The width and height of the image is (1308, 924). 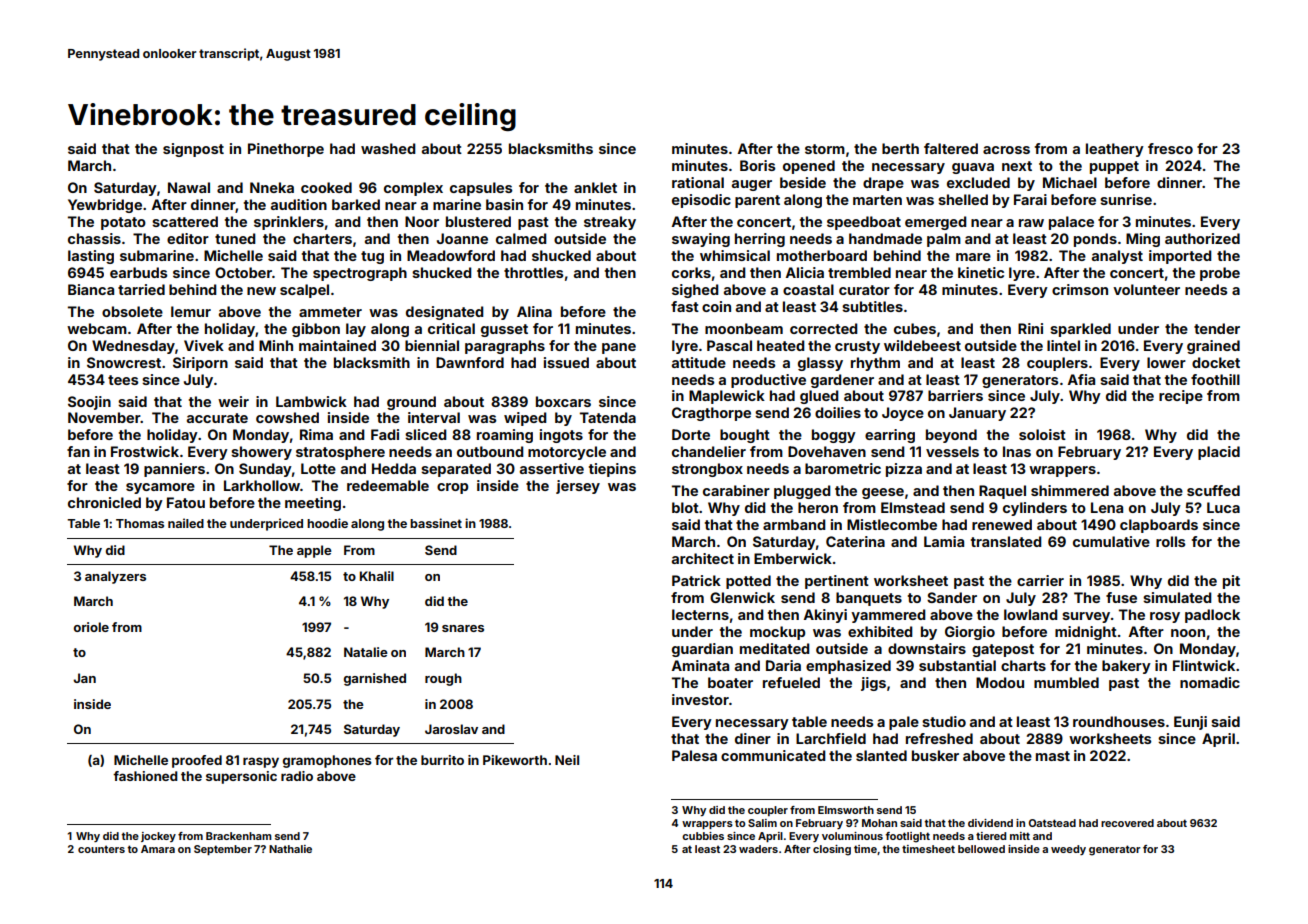 I want to click on capsules, so click(x=481, y=189).
